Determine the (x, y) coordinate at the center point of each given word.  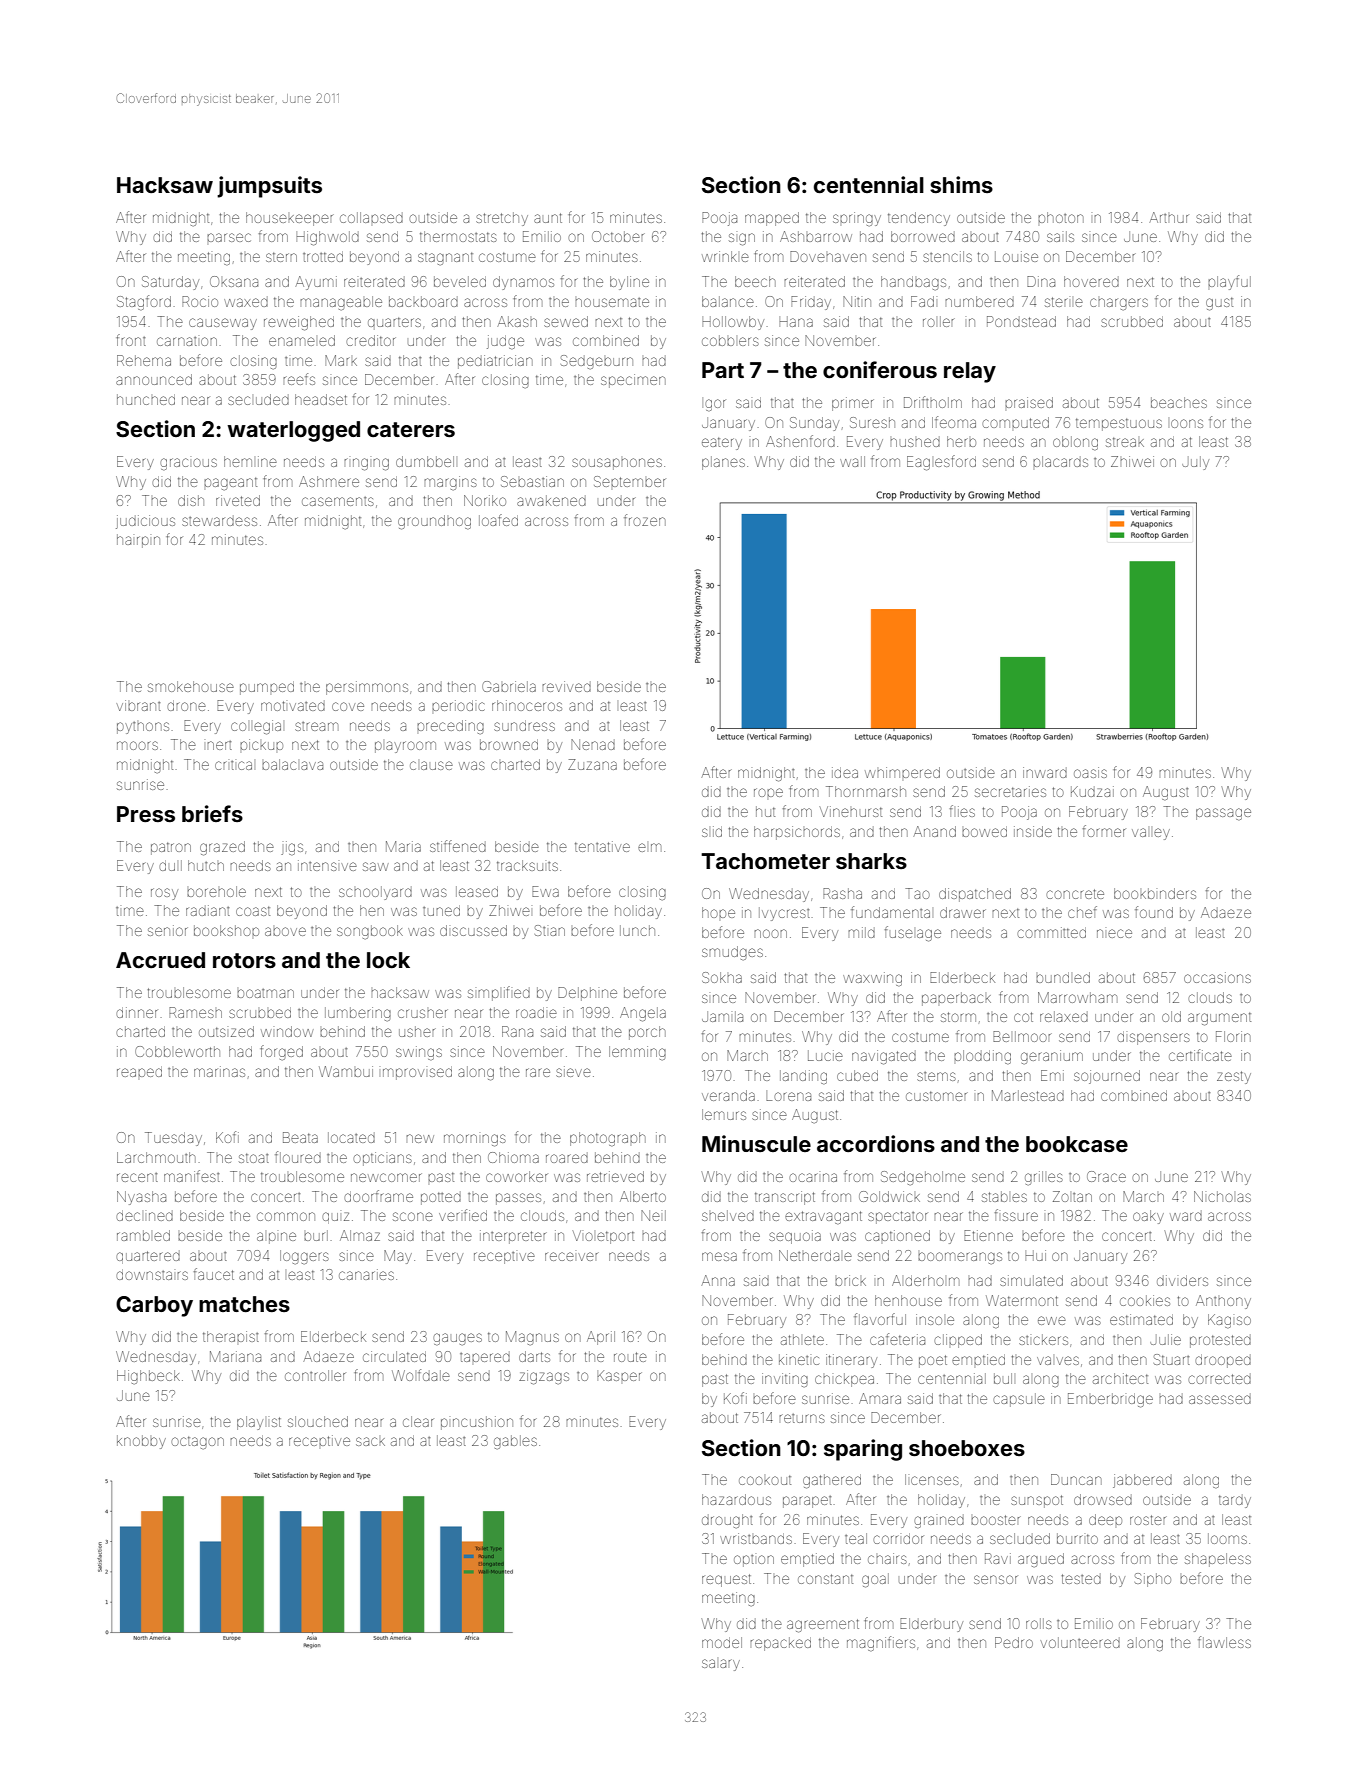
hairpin (138, 541)
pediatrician (495, 362)
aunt (548, 218)
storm (958, 1017)
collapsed (371, 217)
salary (721, 1665)
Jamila (722, 1016)
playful (1229, 282)
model (722, 1642)
